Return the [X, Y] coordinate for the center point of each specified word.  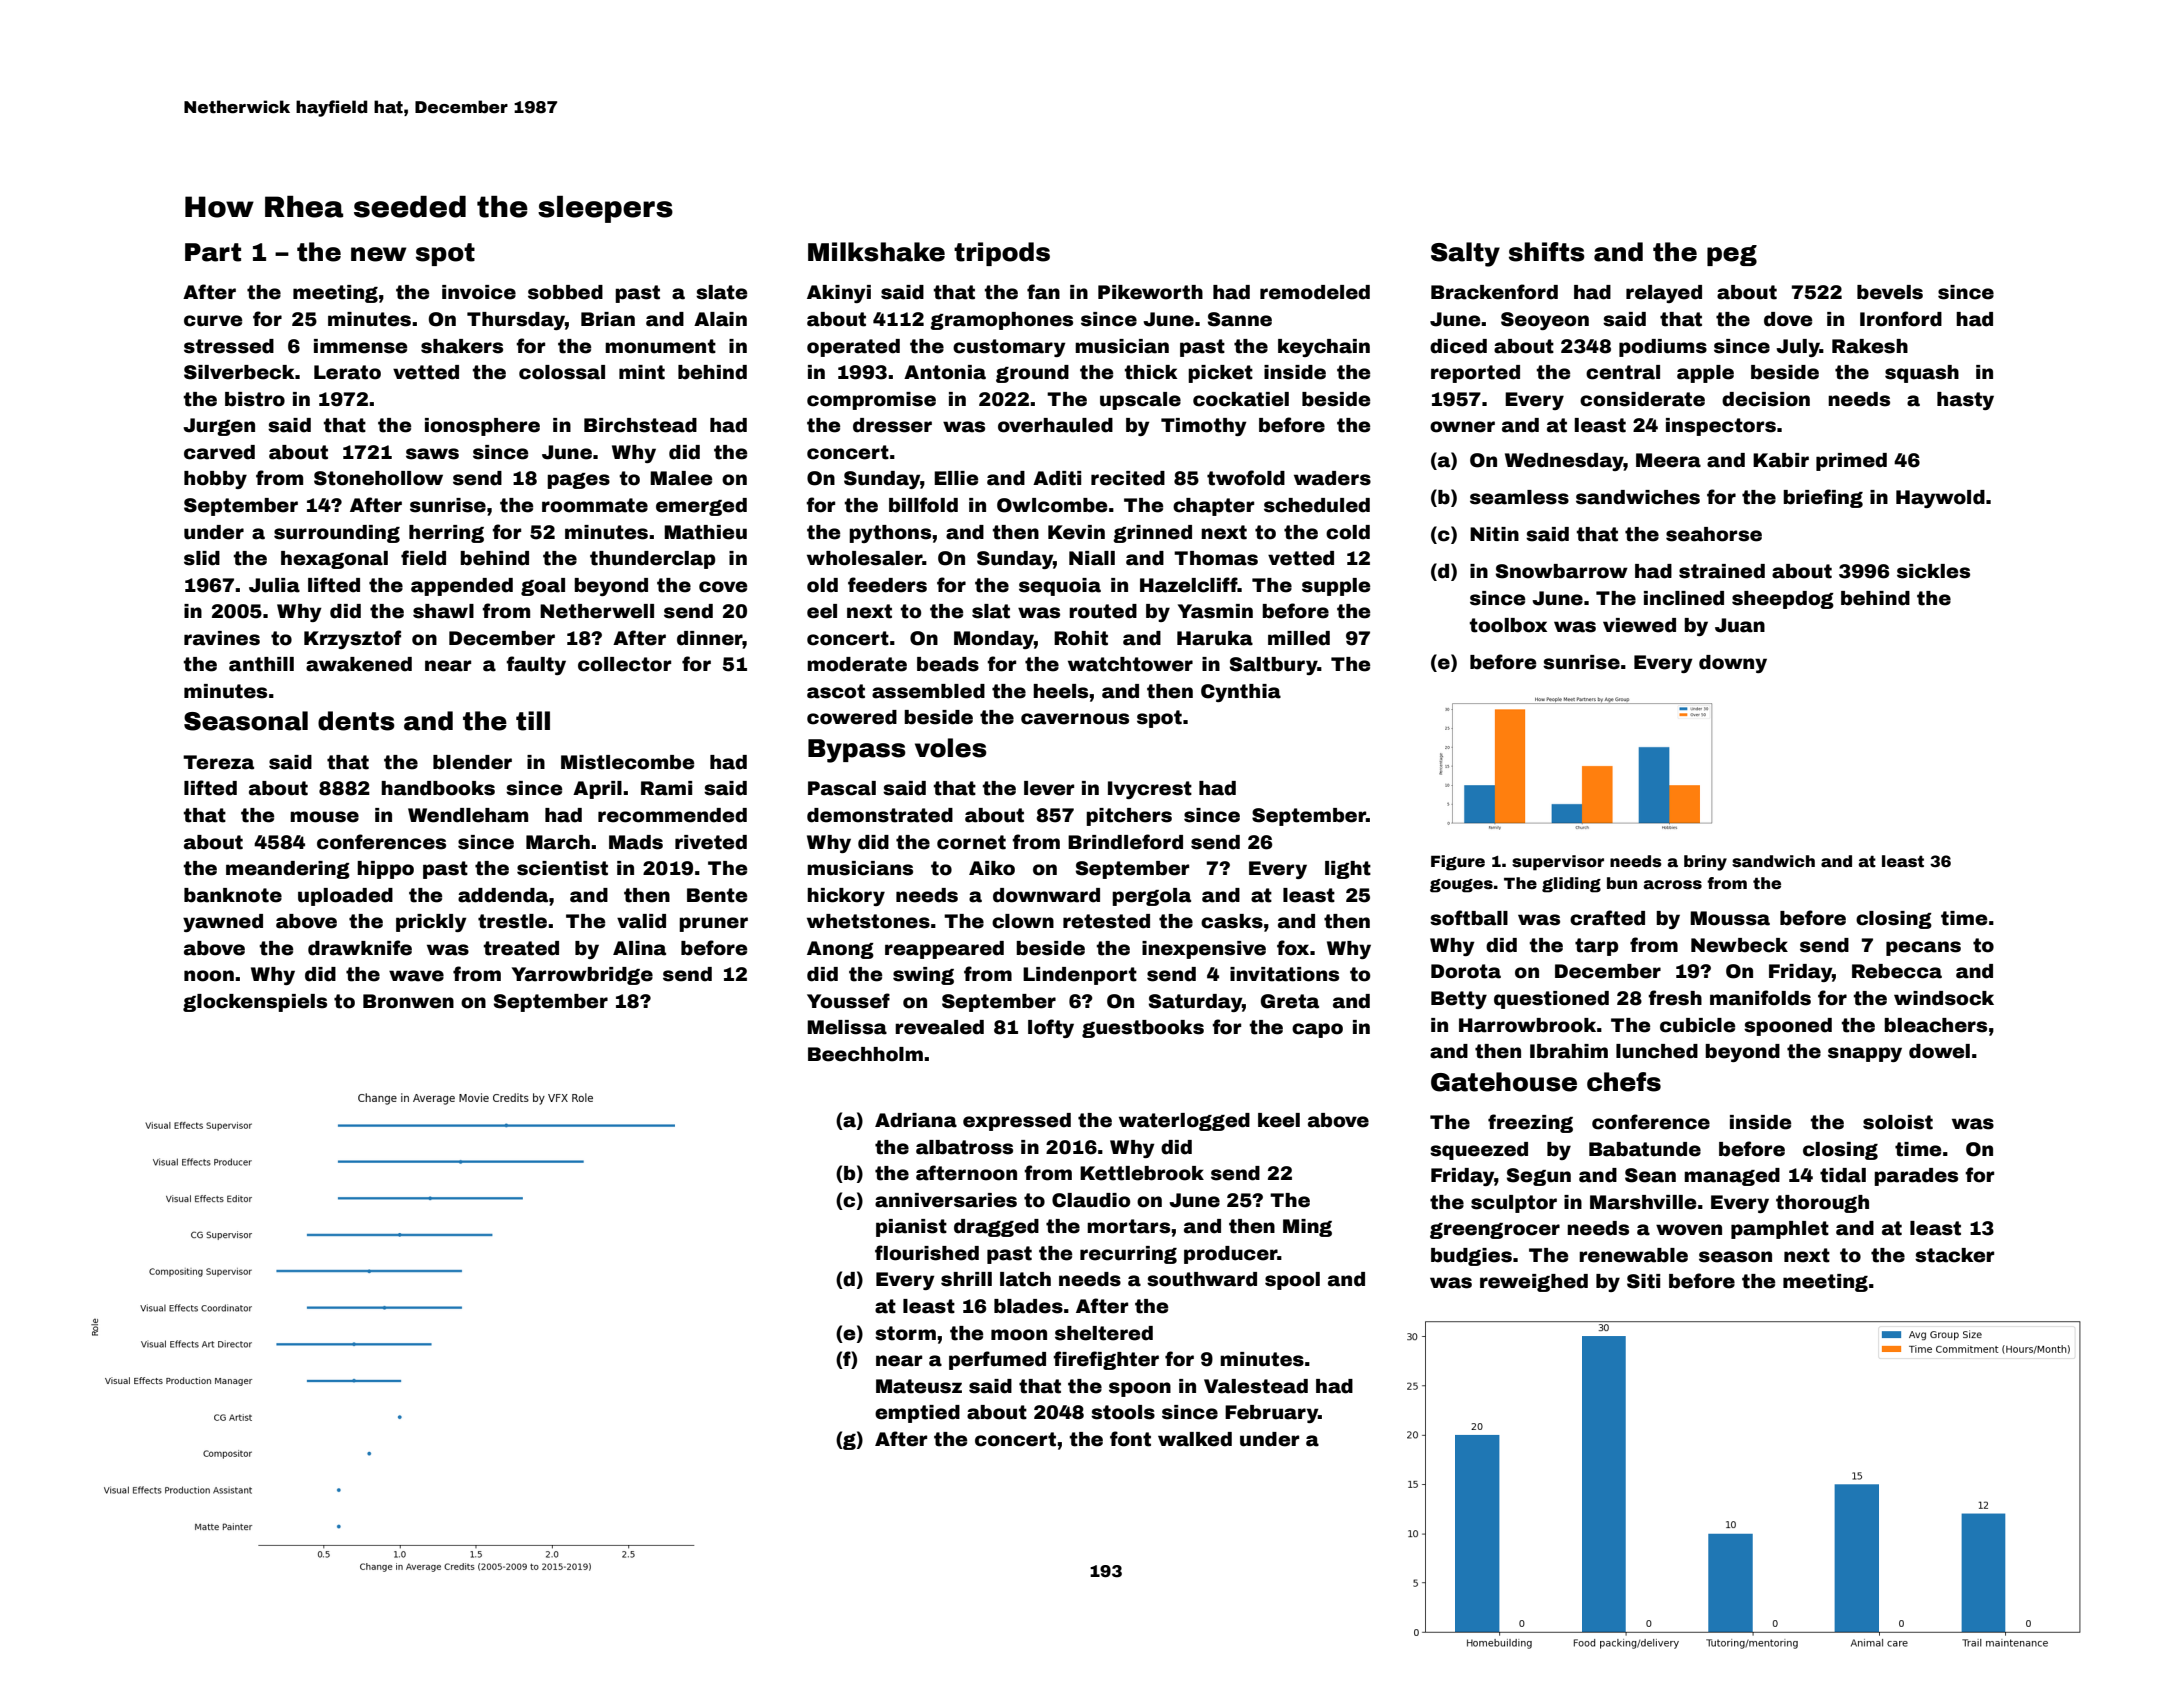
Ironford [1901, 319]
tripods [1002, 254]
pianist [911, 1228]
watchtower [1130, 664]
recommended [672, 815]
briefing [1823, 498]
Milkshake [876, 252]
